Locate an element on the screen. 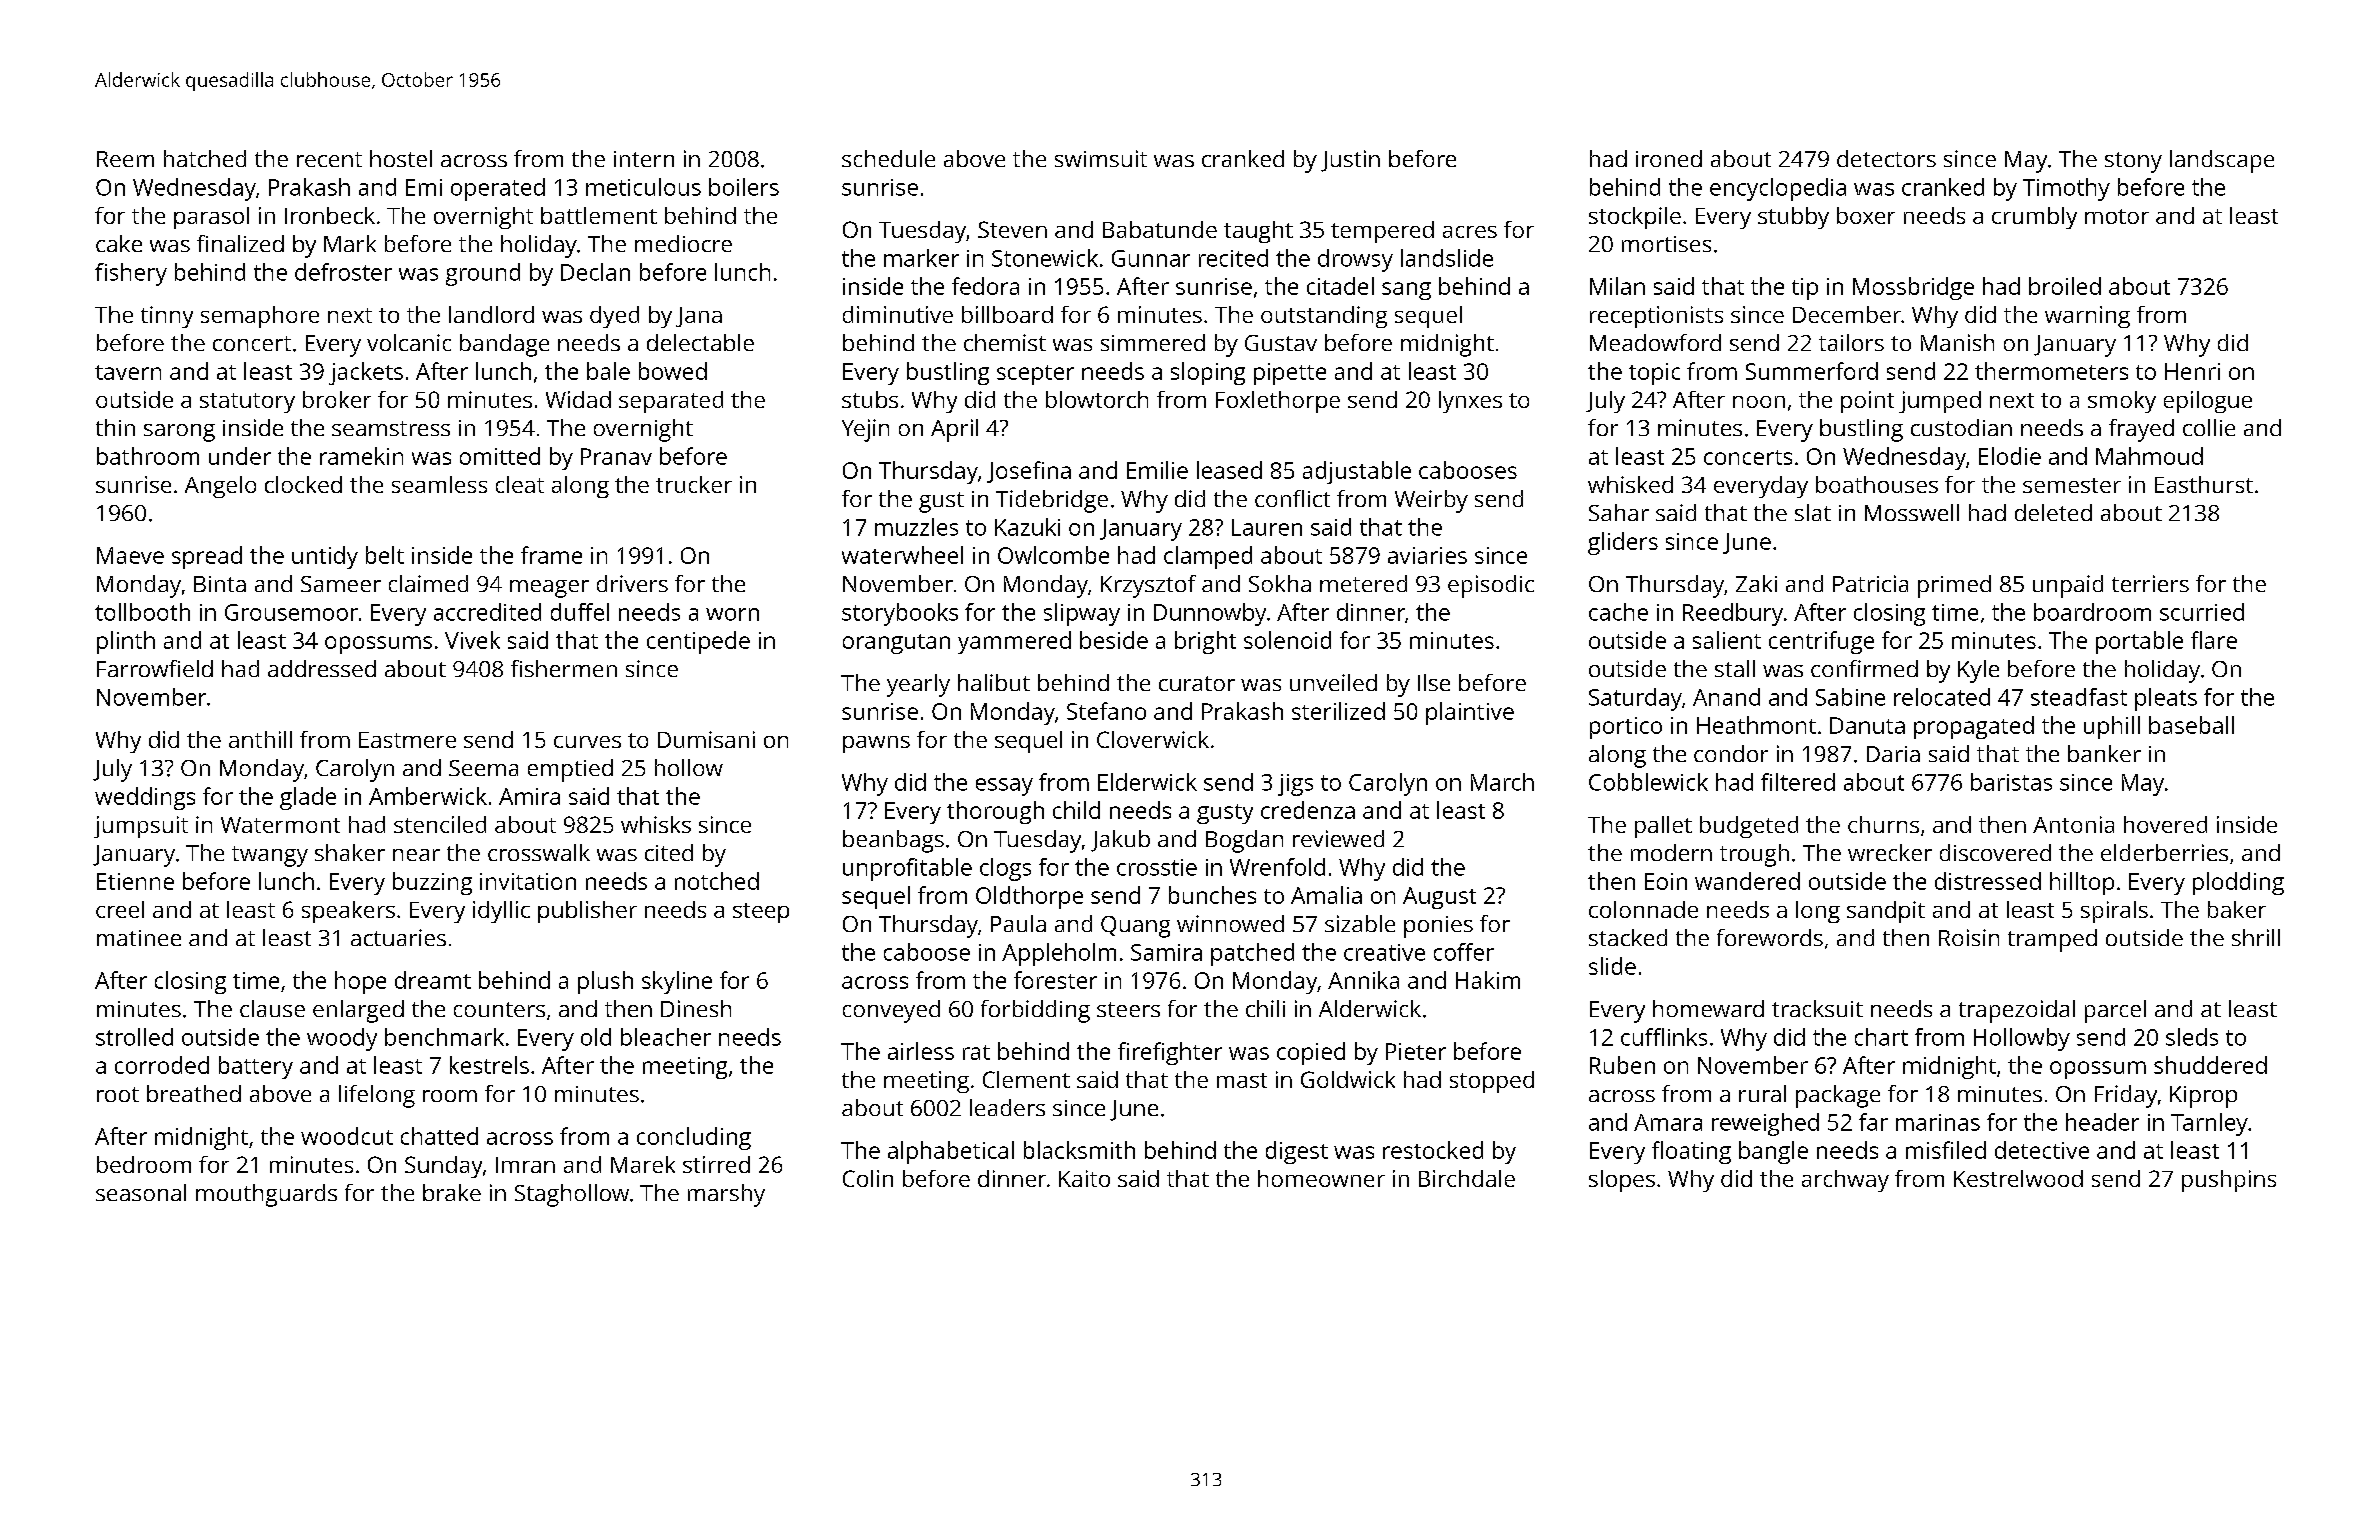 This screenshot has width=2380, height=1540. schedule is located at coordinates (888, 158).
